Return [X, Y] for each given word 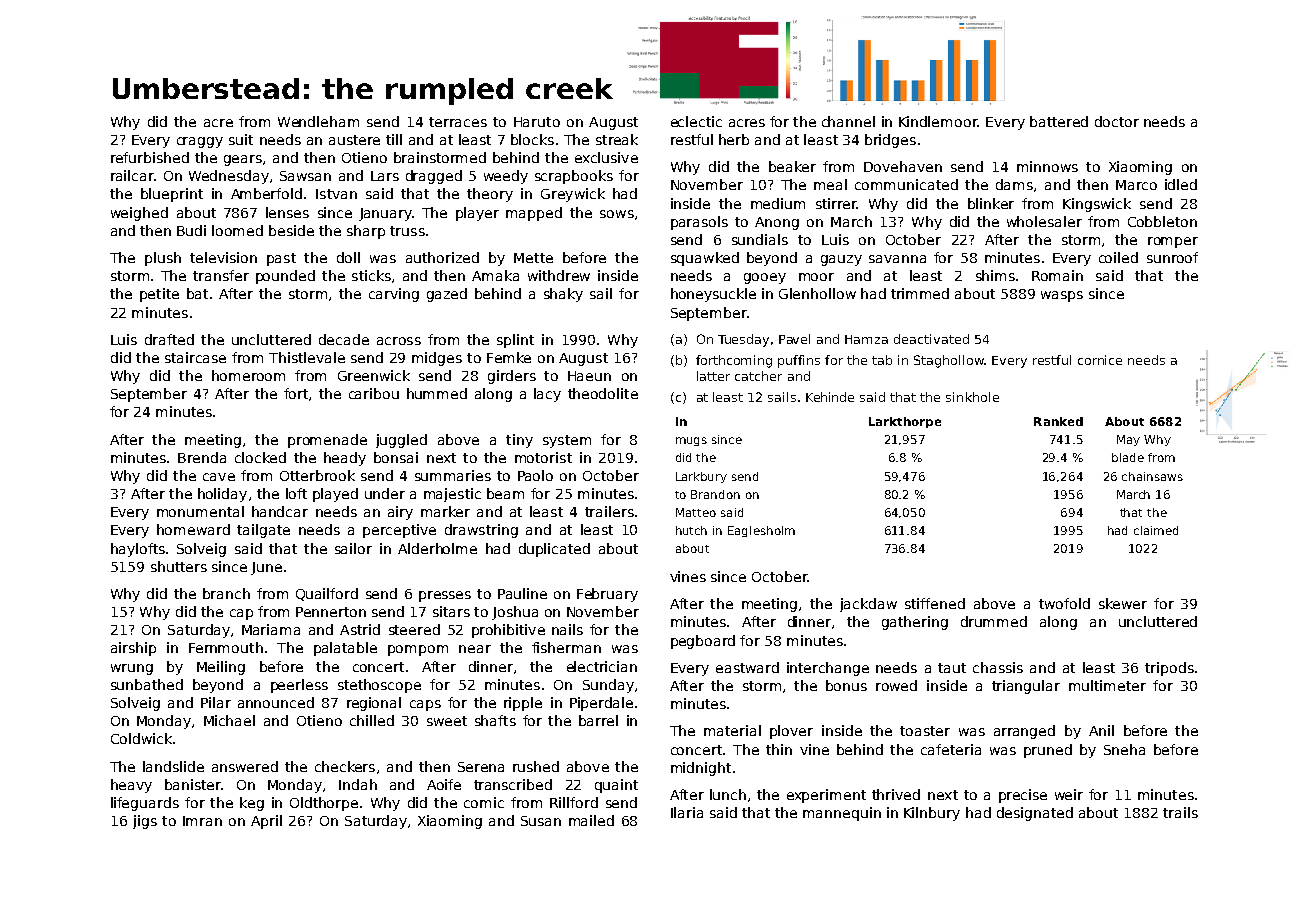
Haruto [537, 122]
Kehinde [830, 397]
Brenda [202, 457]
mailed [591, 820]
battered [1059, 121]
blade [1128, 457]
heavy [131, 786]
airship [133, 649]
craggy [200, 142]
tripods [1169, 669]
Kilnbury [932, 814]
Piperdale [601, 704]
